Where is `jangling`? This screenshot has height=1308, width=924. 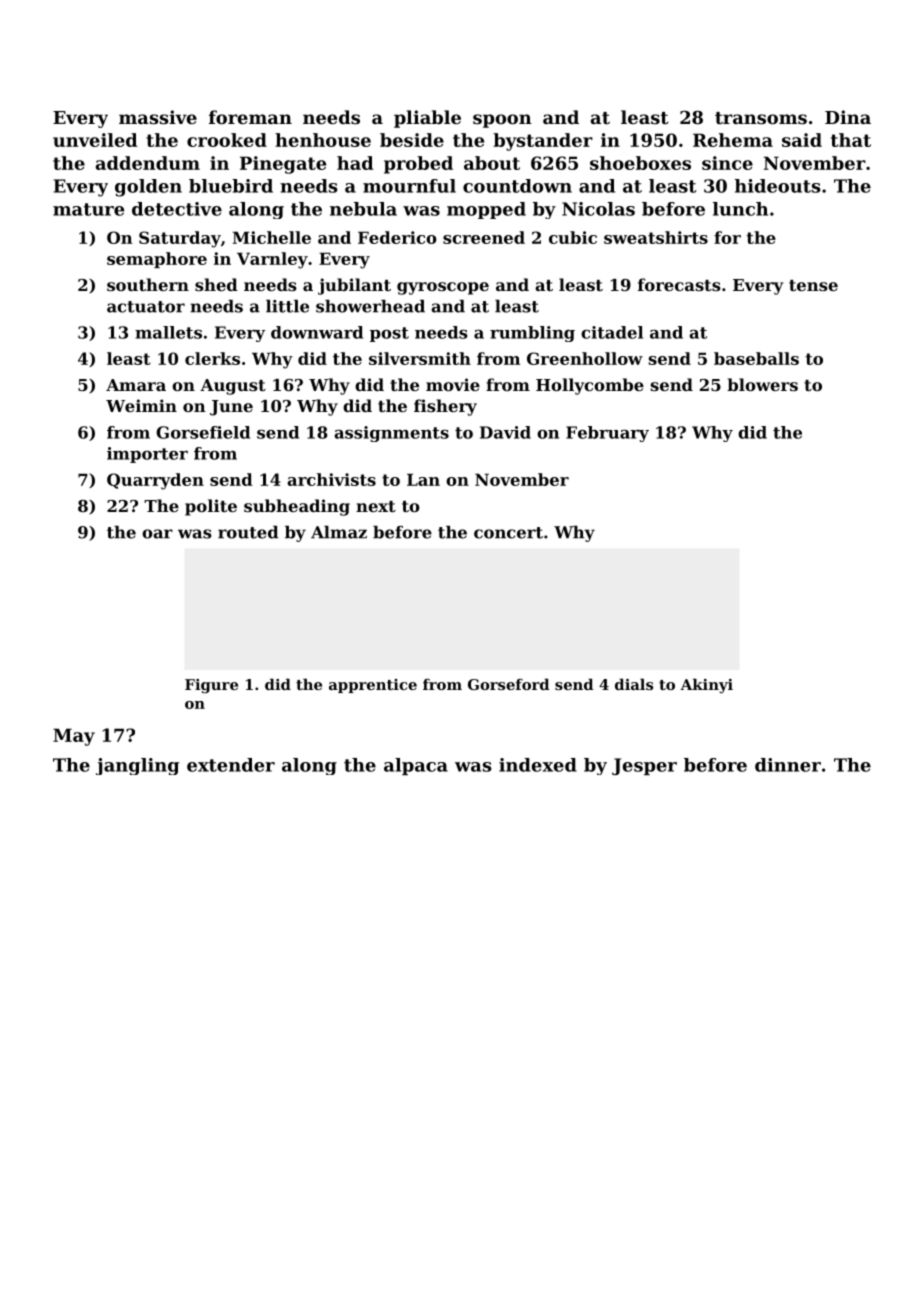
jangling is located at coordinates (137, 766).
